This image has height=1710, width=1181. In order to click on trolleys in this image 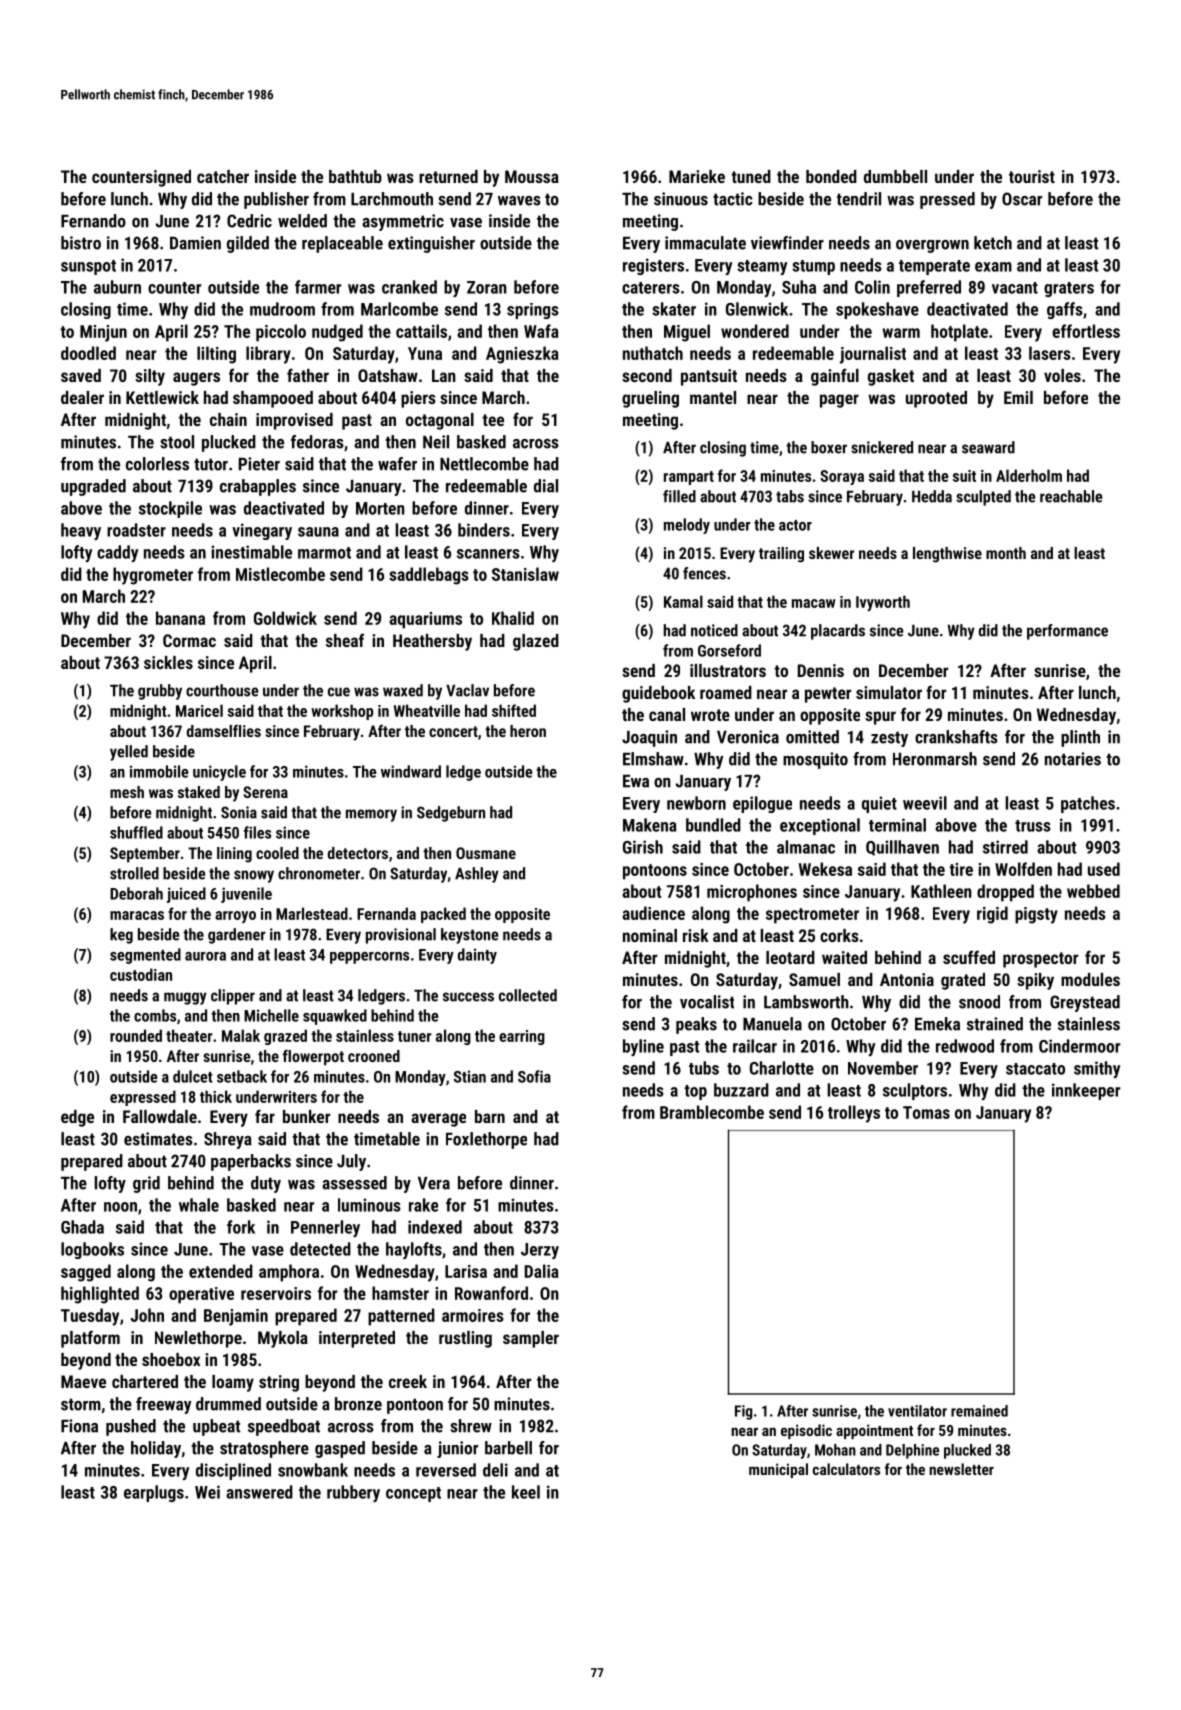, I will do `click(854, 1114)`.
